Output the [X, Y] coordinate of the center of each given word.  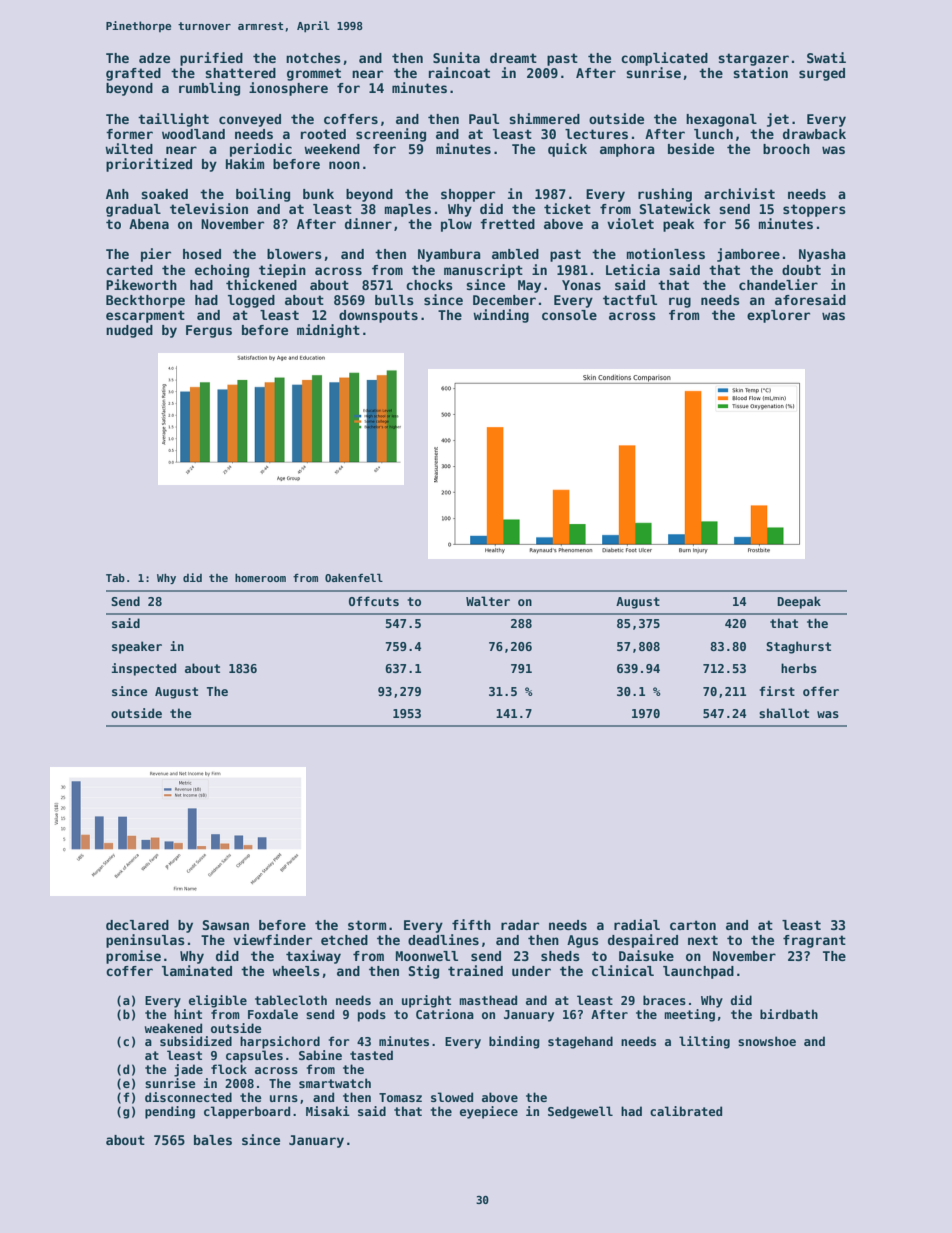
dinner [368, 223]
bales [213, 1140]
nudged [129, 331]
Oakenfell [354, 577]
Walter [488, 601]
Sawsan [226, 925]
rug [680, 302]
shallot [784, 713]
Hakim [245, 163]
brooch [786, 149]
